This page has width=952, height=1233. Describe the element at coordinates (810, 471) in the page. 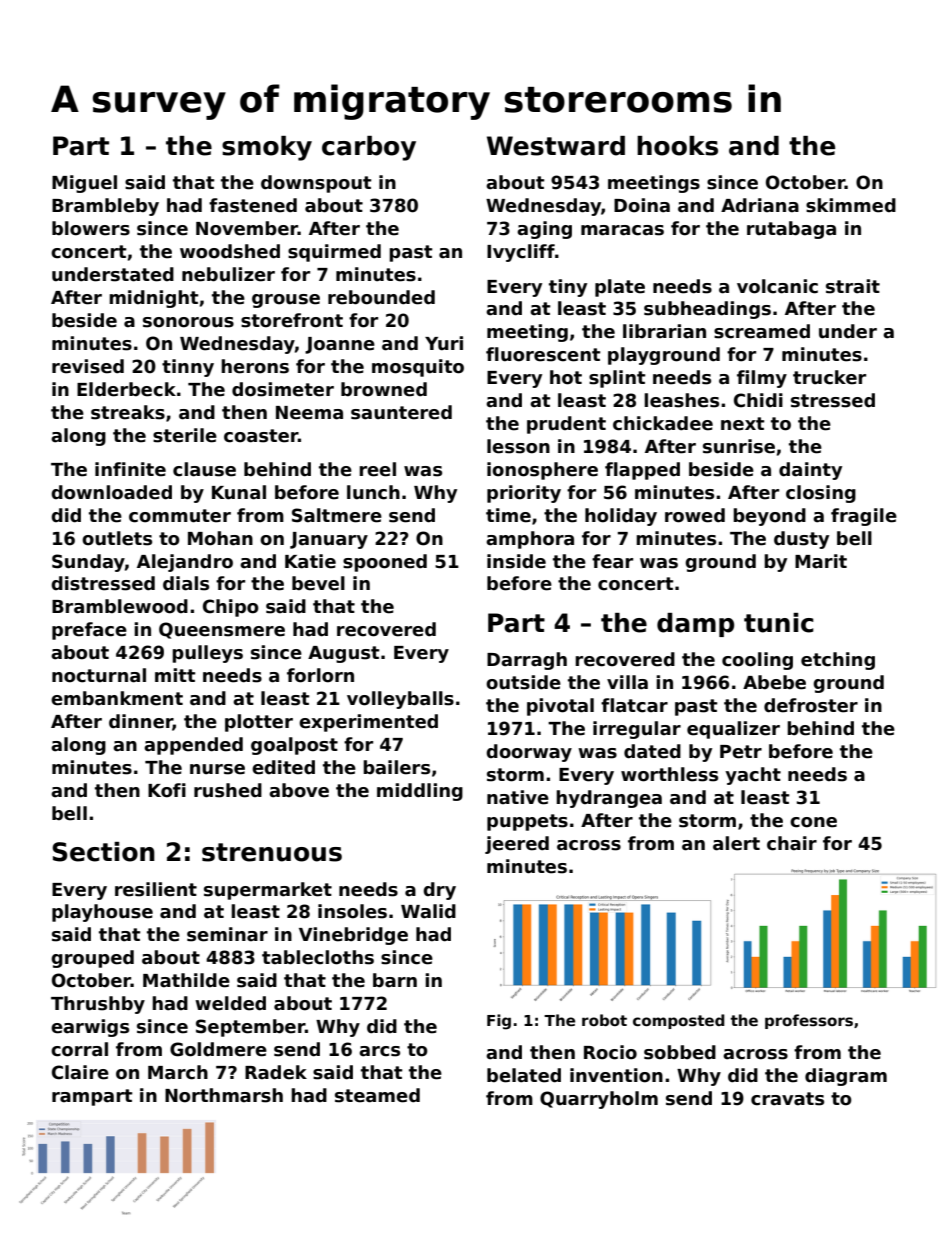

I see `dainty` at that location.
